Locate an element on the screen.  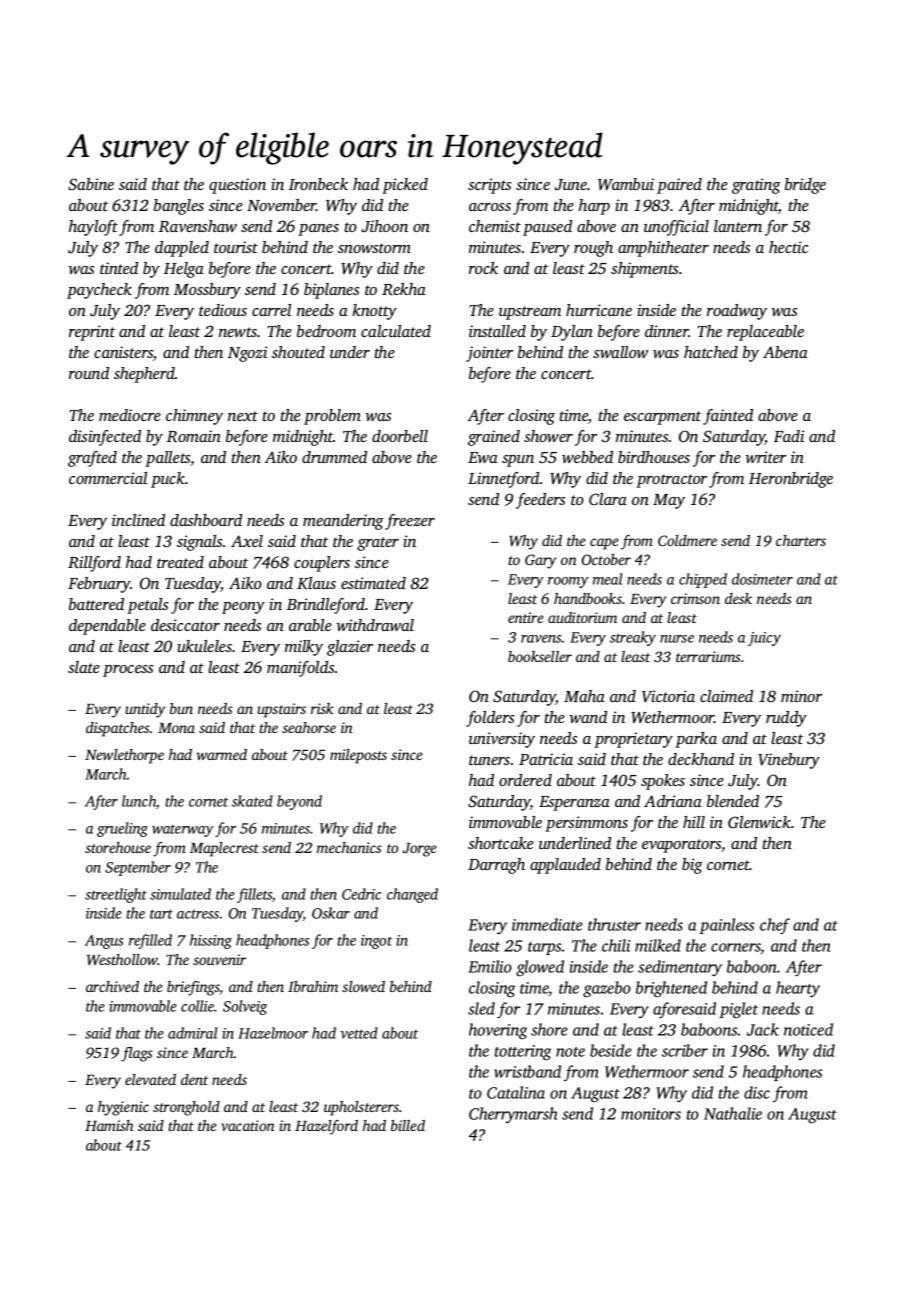
next is located at coordinates (243, 416).
